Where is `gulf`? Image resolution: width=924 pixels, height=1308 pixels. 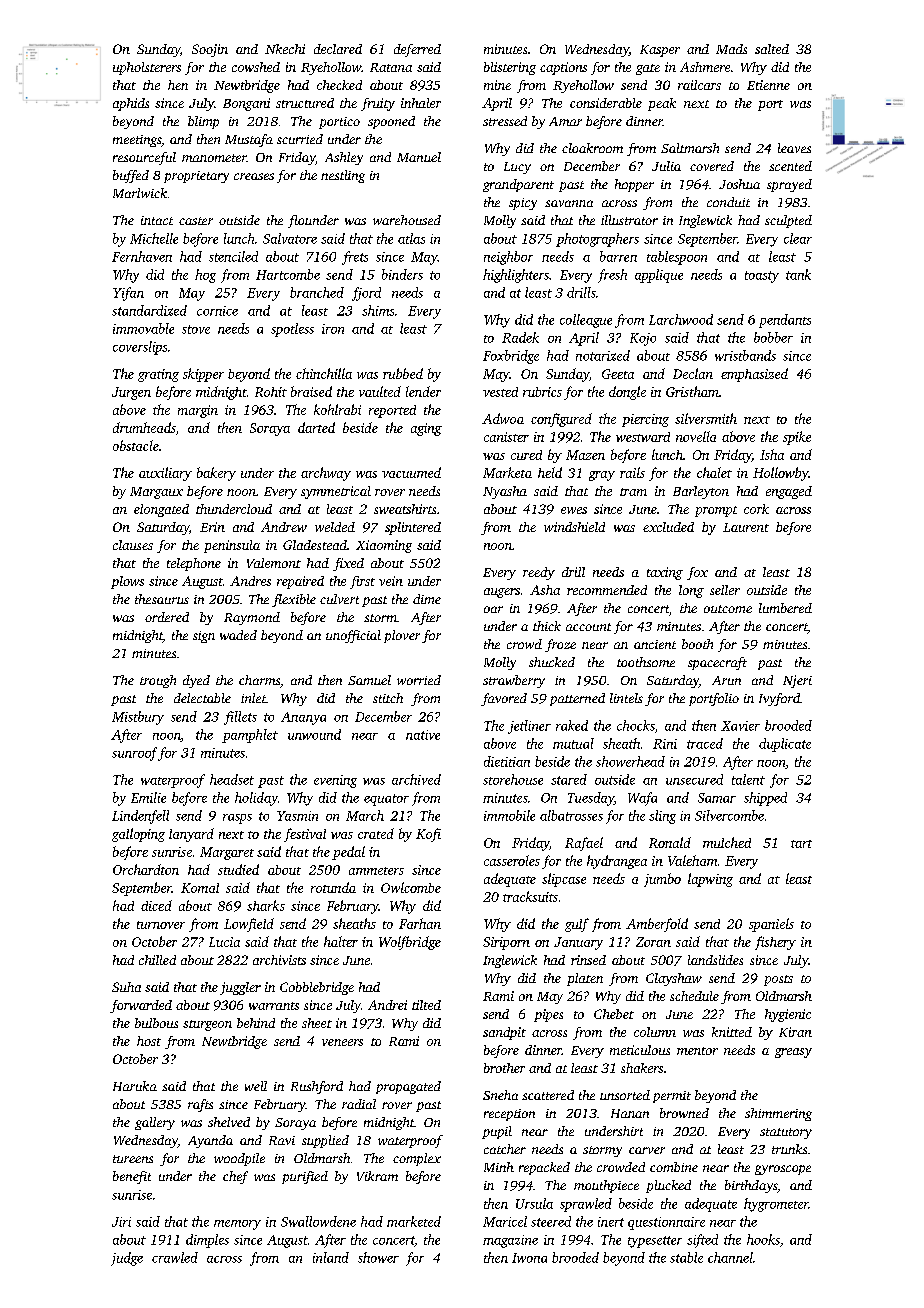 gulf is located at coordinates (577, 925).
